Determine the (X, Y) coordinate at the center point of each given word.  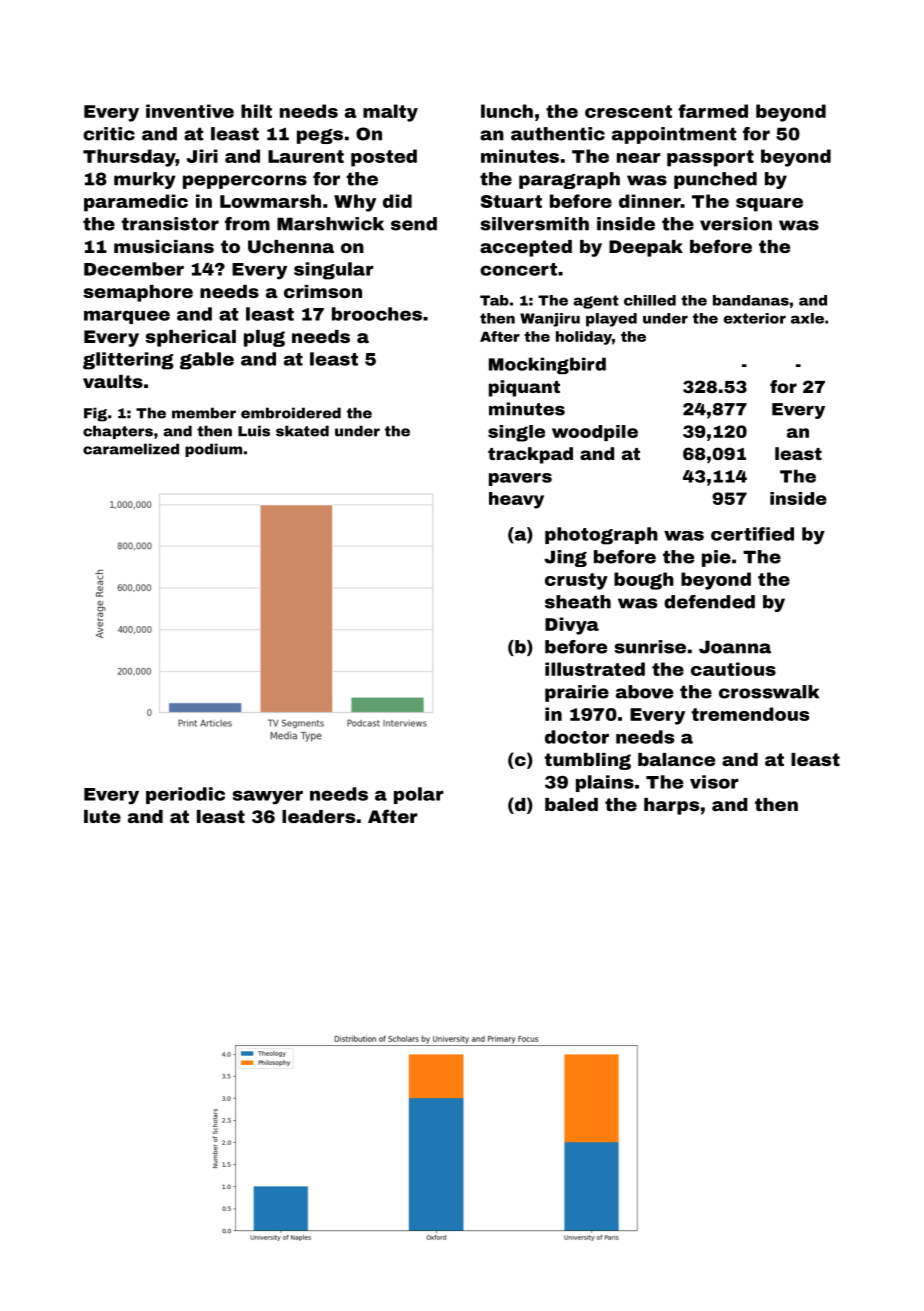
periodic (185, 795)
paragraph (569, 180)
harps (671, 806)
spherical (190, 338)
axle (807, 318)
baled (571, 804)
